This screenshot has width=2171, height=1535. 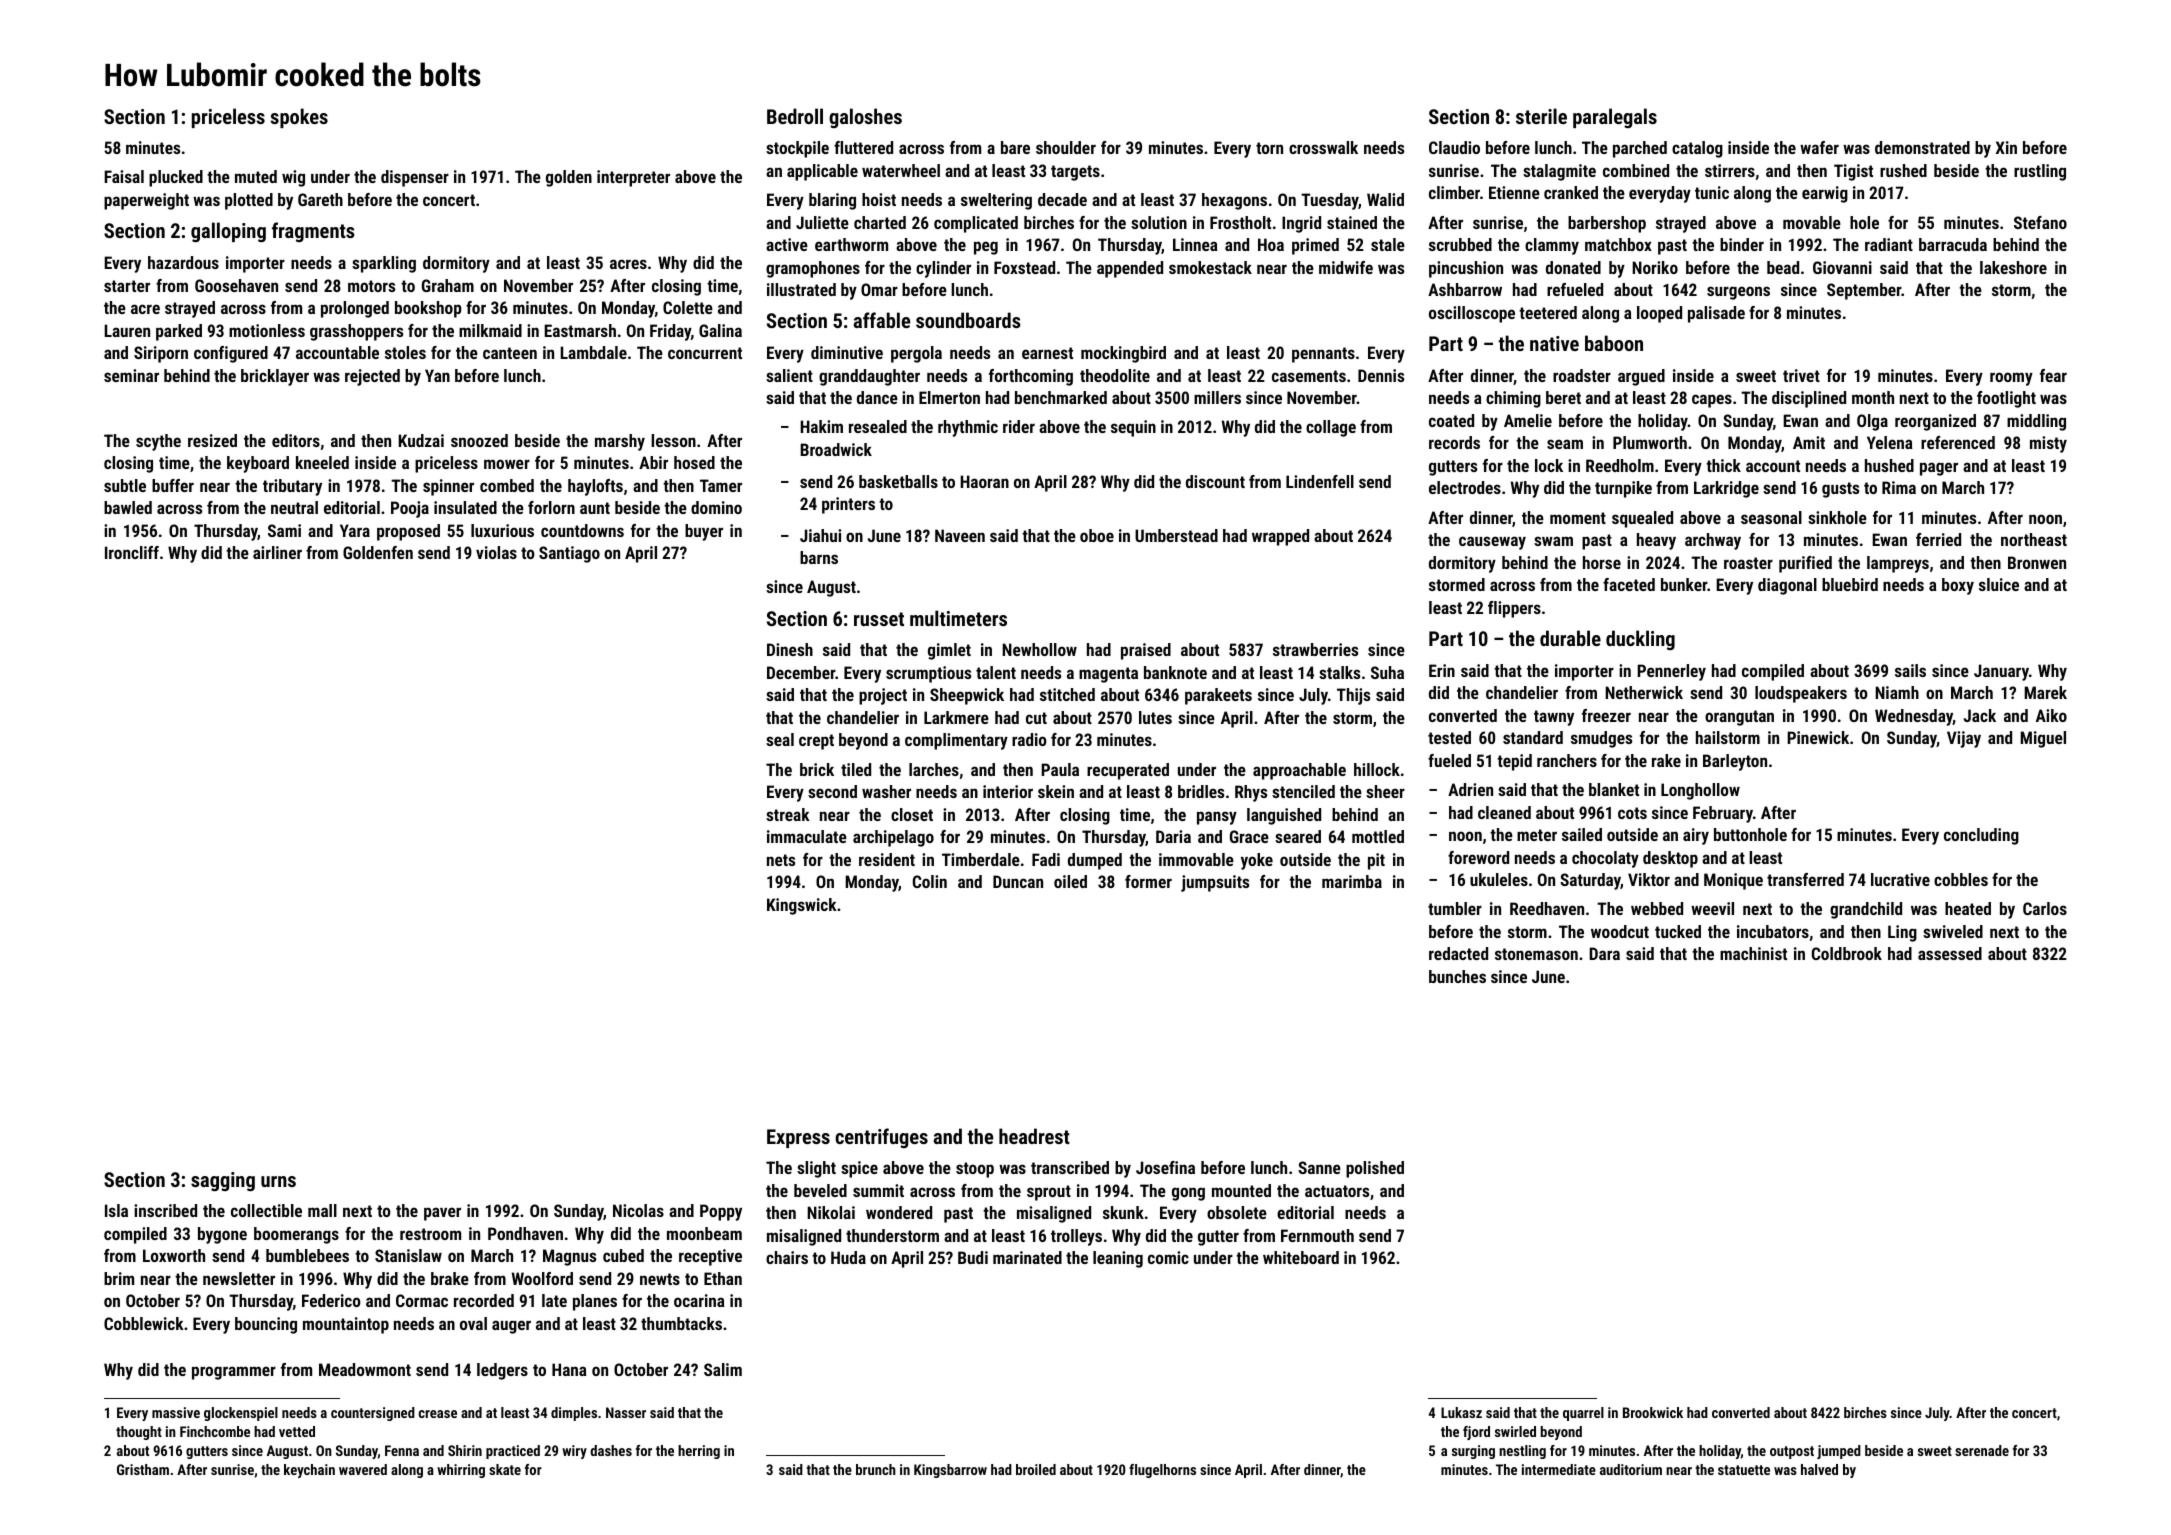 What do you see at coordinates (2006, 147) in the screenshot?
I see `Xin` at bounding box center [2006, 147].
